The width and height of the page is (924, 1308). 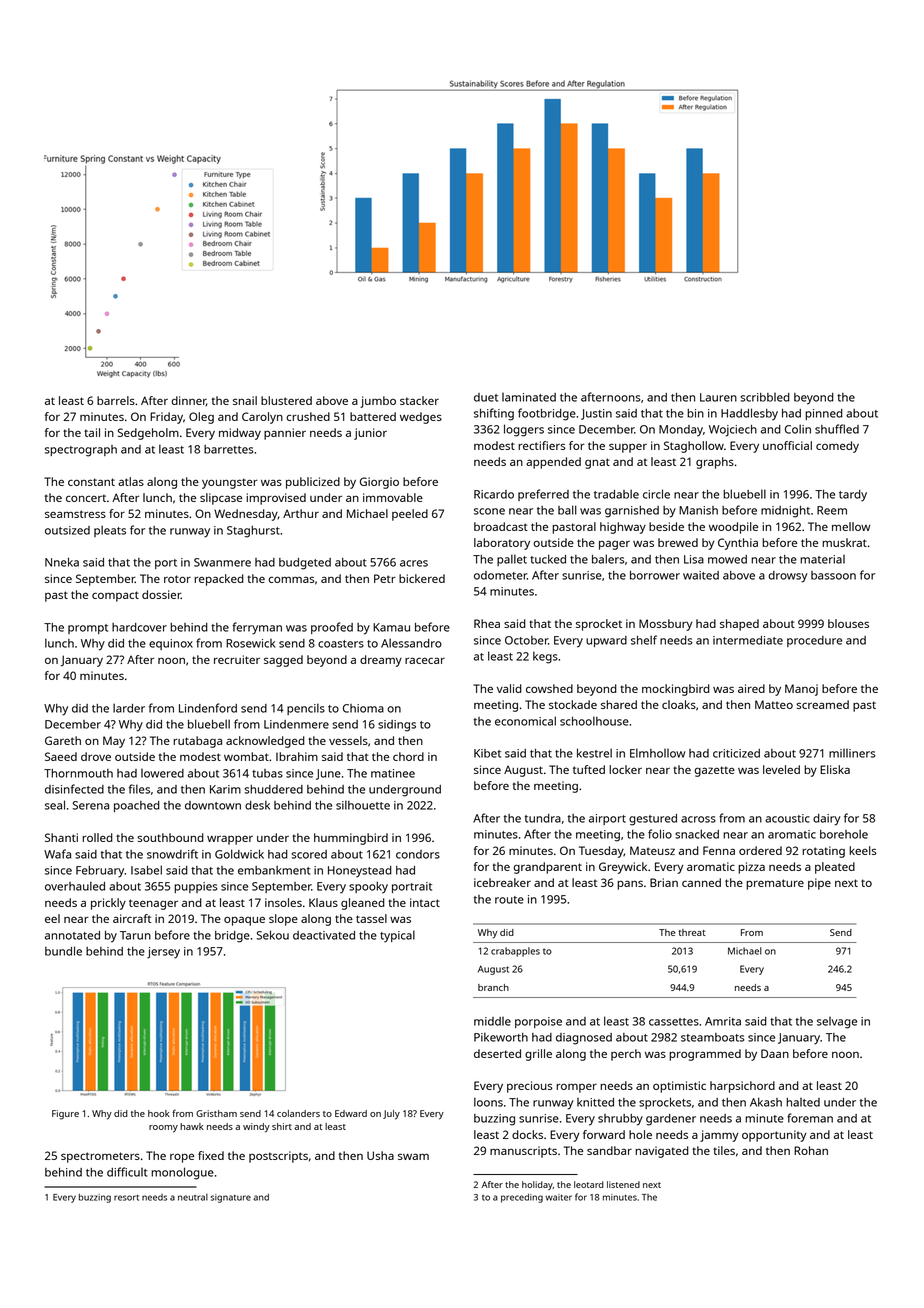 What do you see at coordinates (63, 951) in the page?
I see `bundle` at bounding box center [63, 951].
